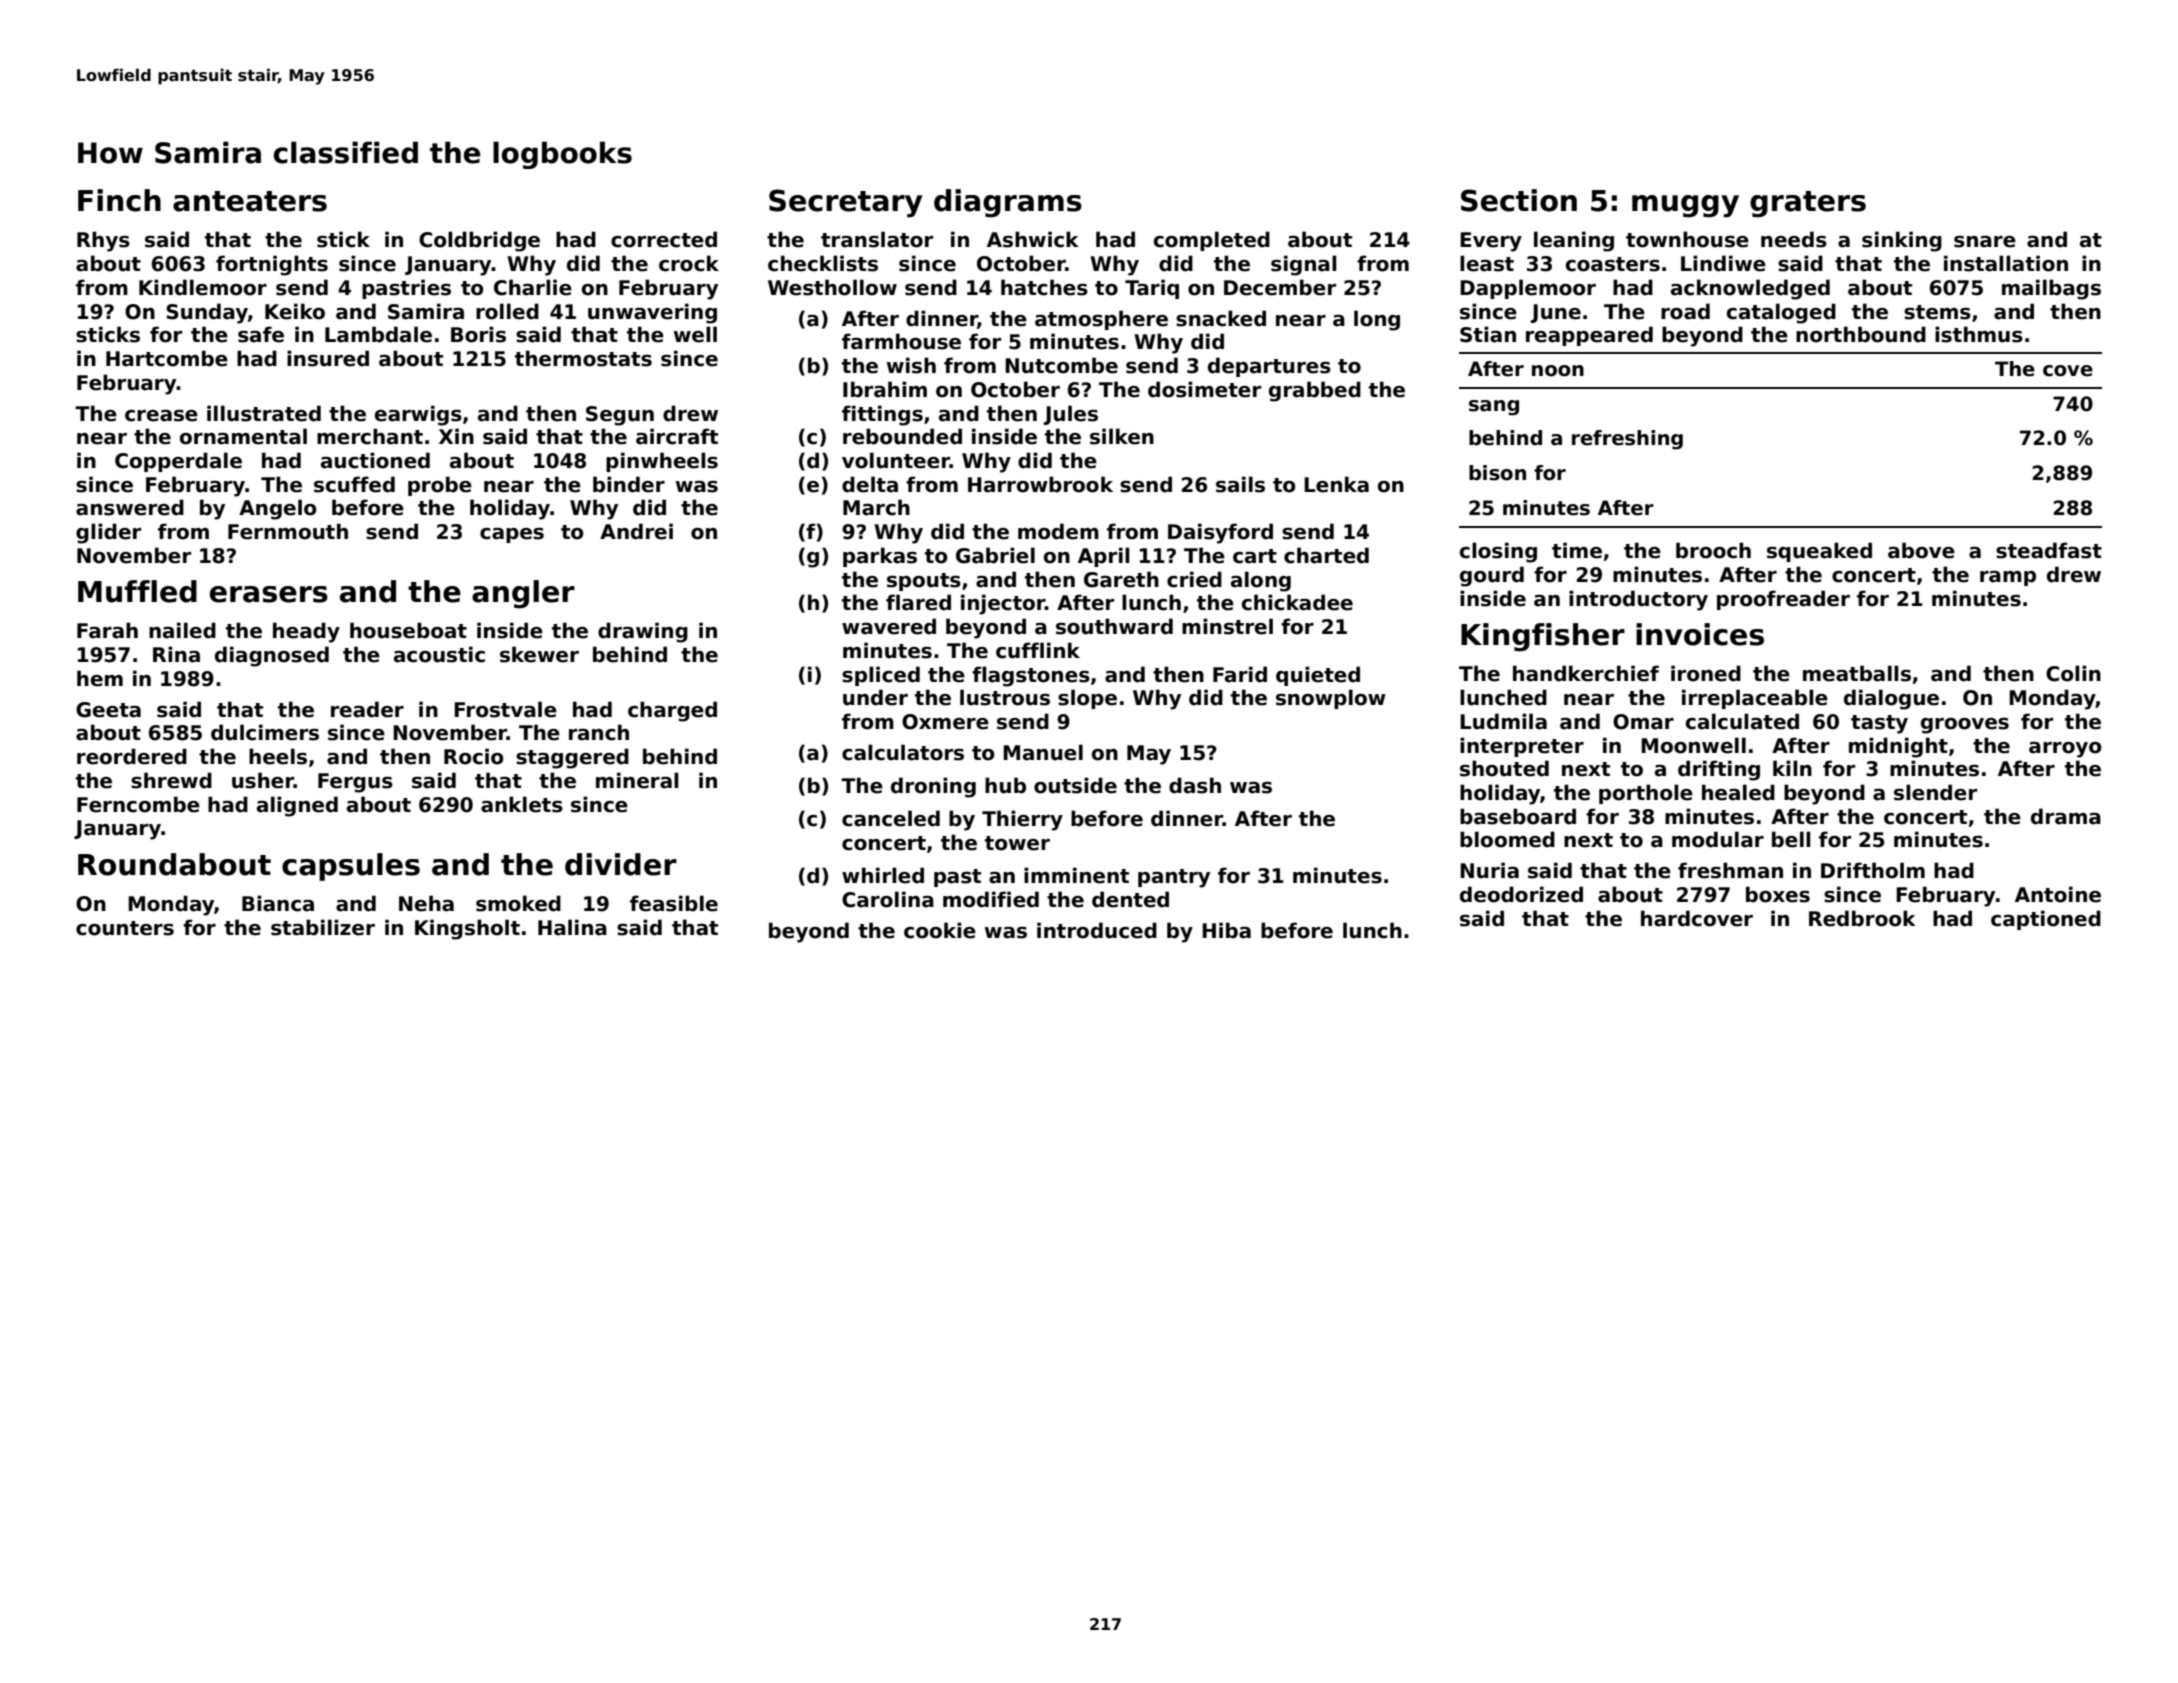 The height and width of the image is (1683, 2178). What do you see at coordinates (1808, 204) in the image?
I see `graters` at bounding box center [1808, 204].
